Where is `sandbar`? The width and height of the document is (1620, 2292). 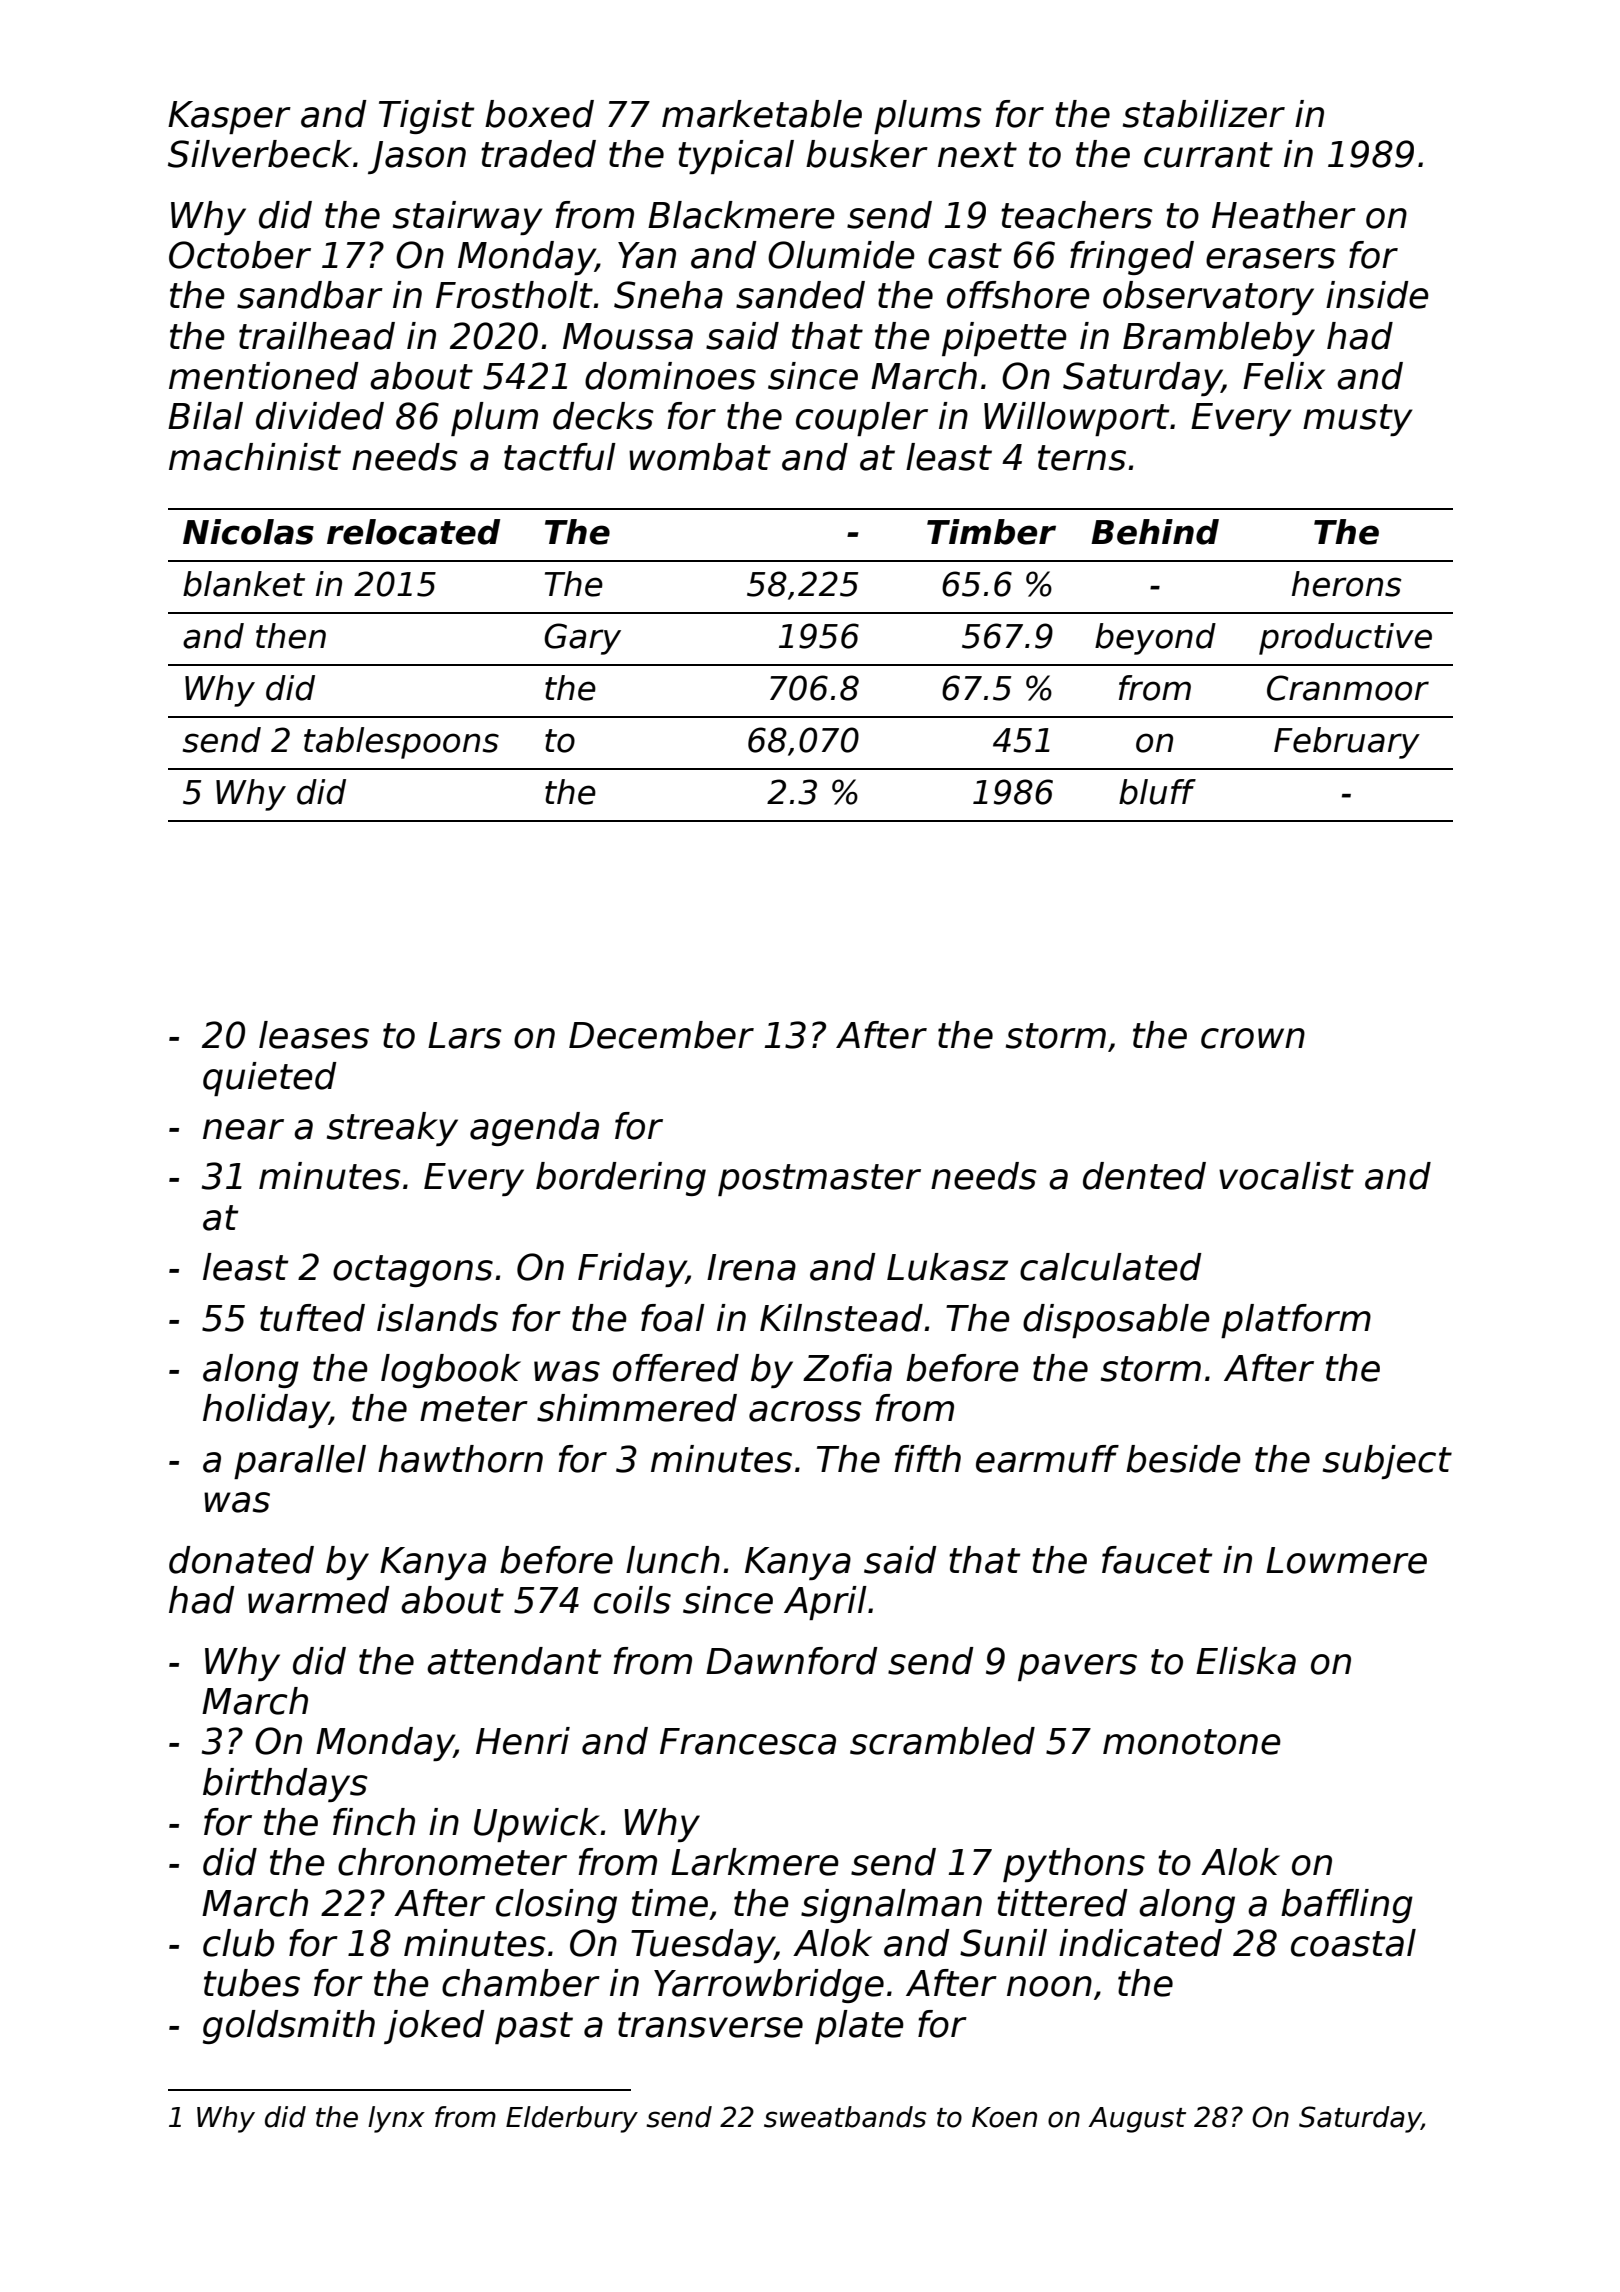
sandbar is located at coordinates (310, 295).
